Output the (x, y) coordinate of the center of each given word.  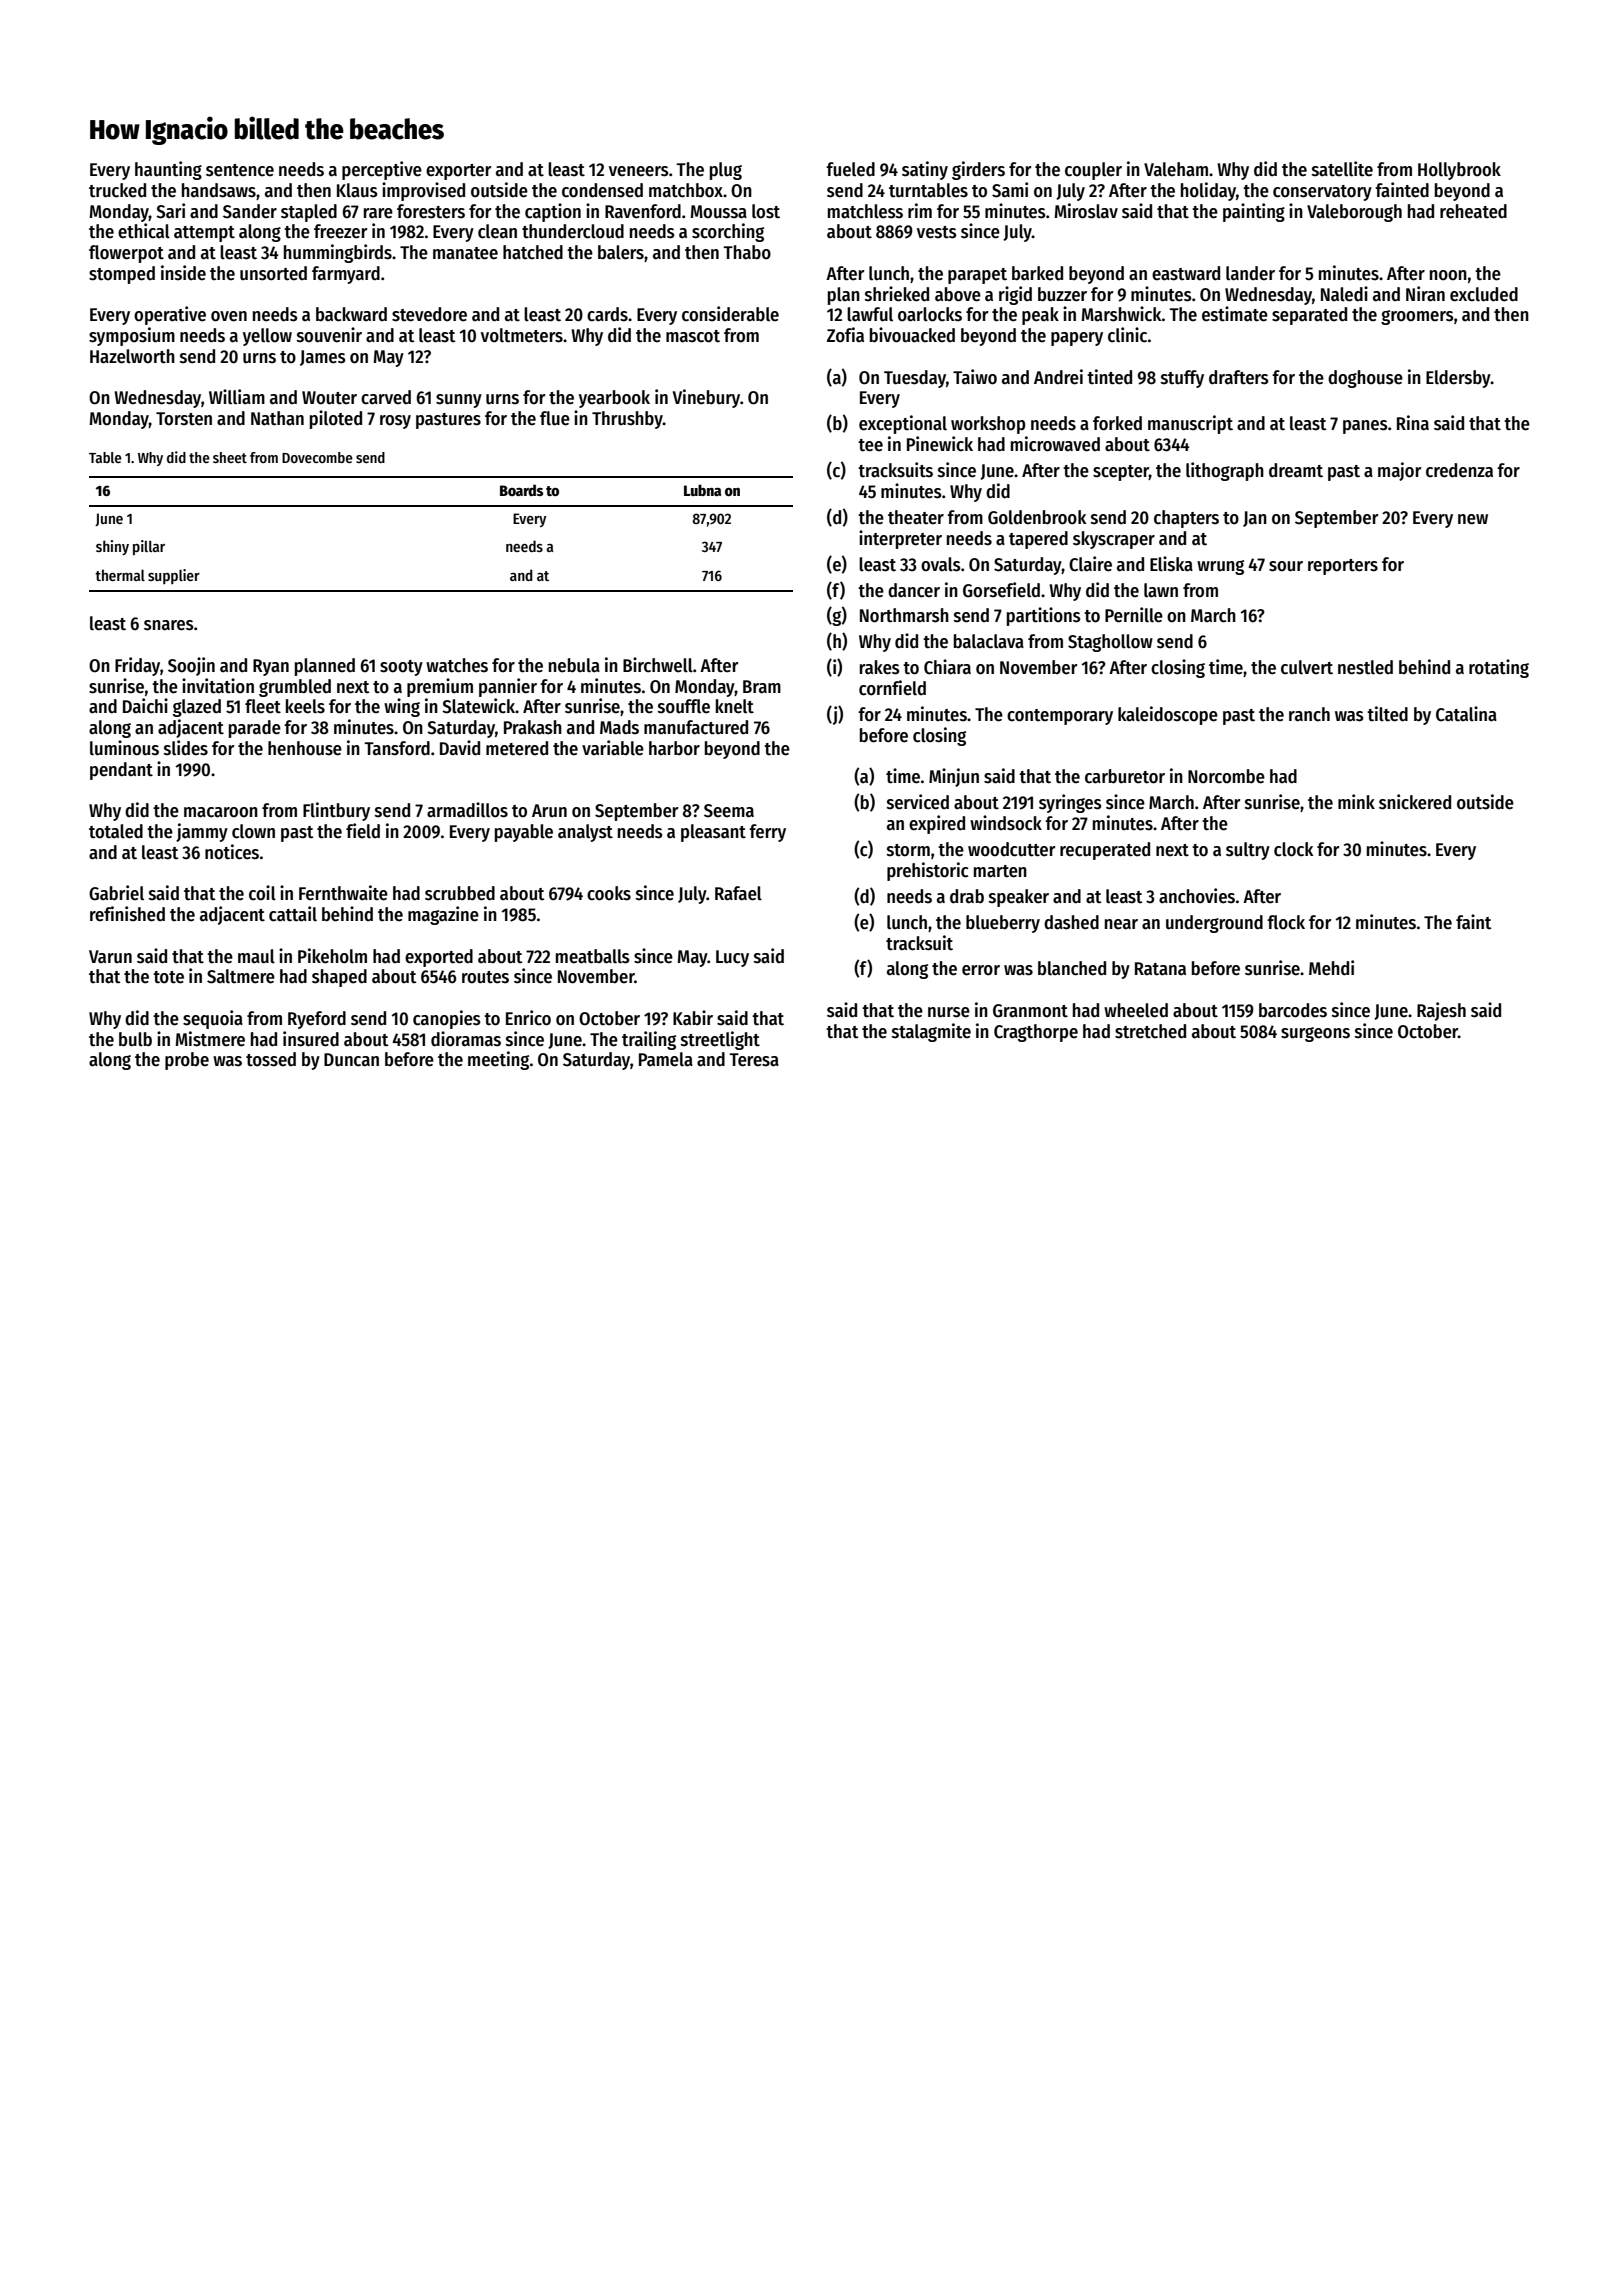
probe (187, 1061)
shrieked (897, 294)
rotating (1499, 668)
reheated (1473, 211)
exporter (459, 172)
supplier (174, 576)
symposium (132, 336)
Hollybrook (1459, 171)
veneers (639, 171)
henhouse (305, 748)
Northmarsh (904, 615)
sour (1286, 566)
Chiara (947, 667)
